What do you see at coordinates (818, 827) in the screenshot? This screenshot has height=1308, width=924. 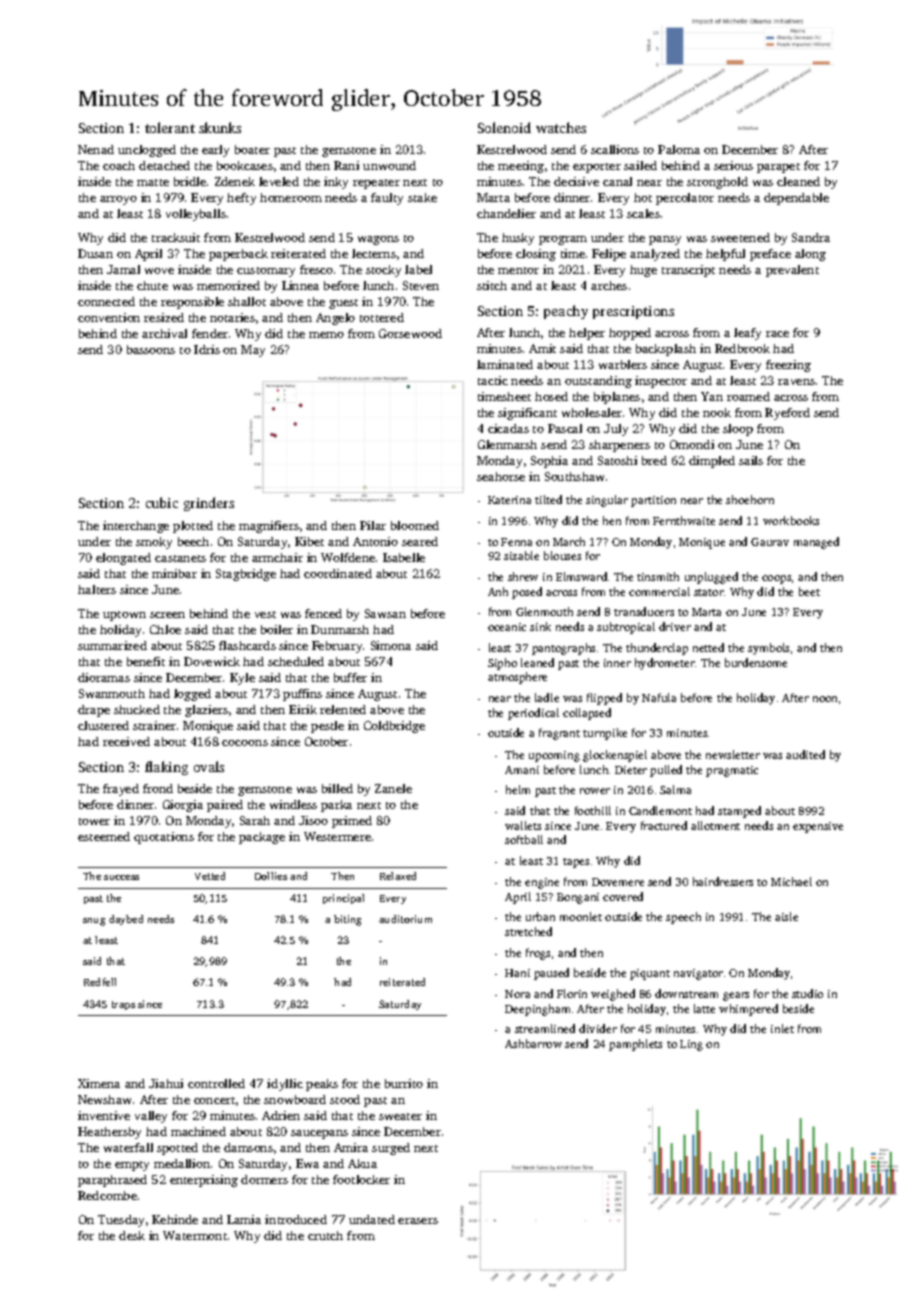 I see `expensive` at bounding box center [818, 827].
